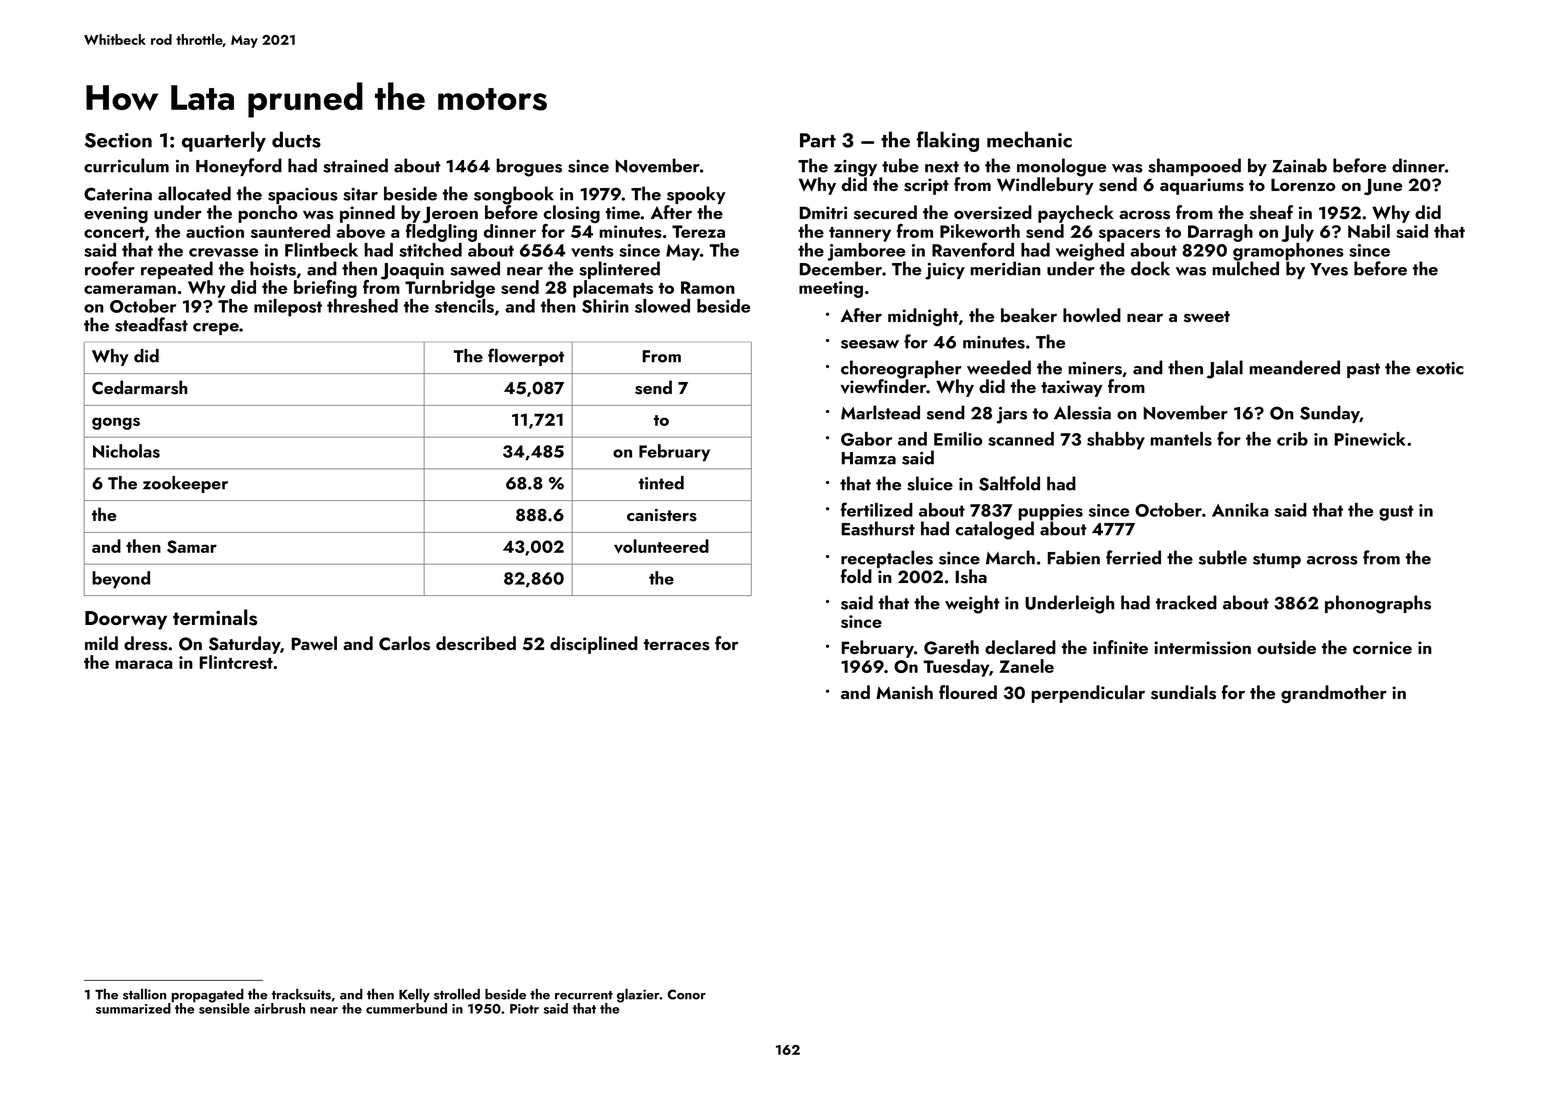 This image has height=1096, width=1550. I want to click on weight, so click(972, 604).
